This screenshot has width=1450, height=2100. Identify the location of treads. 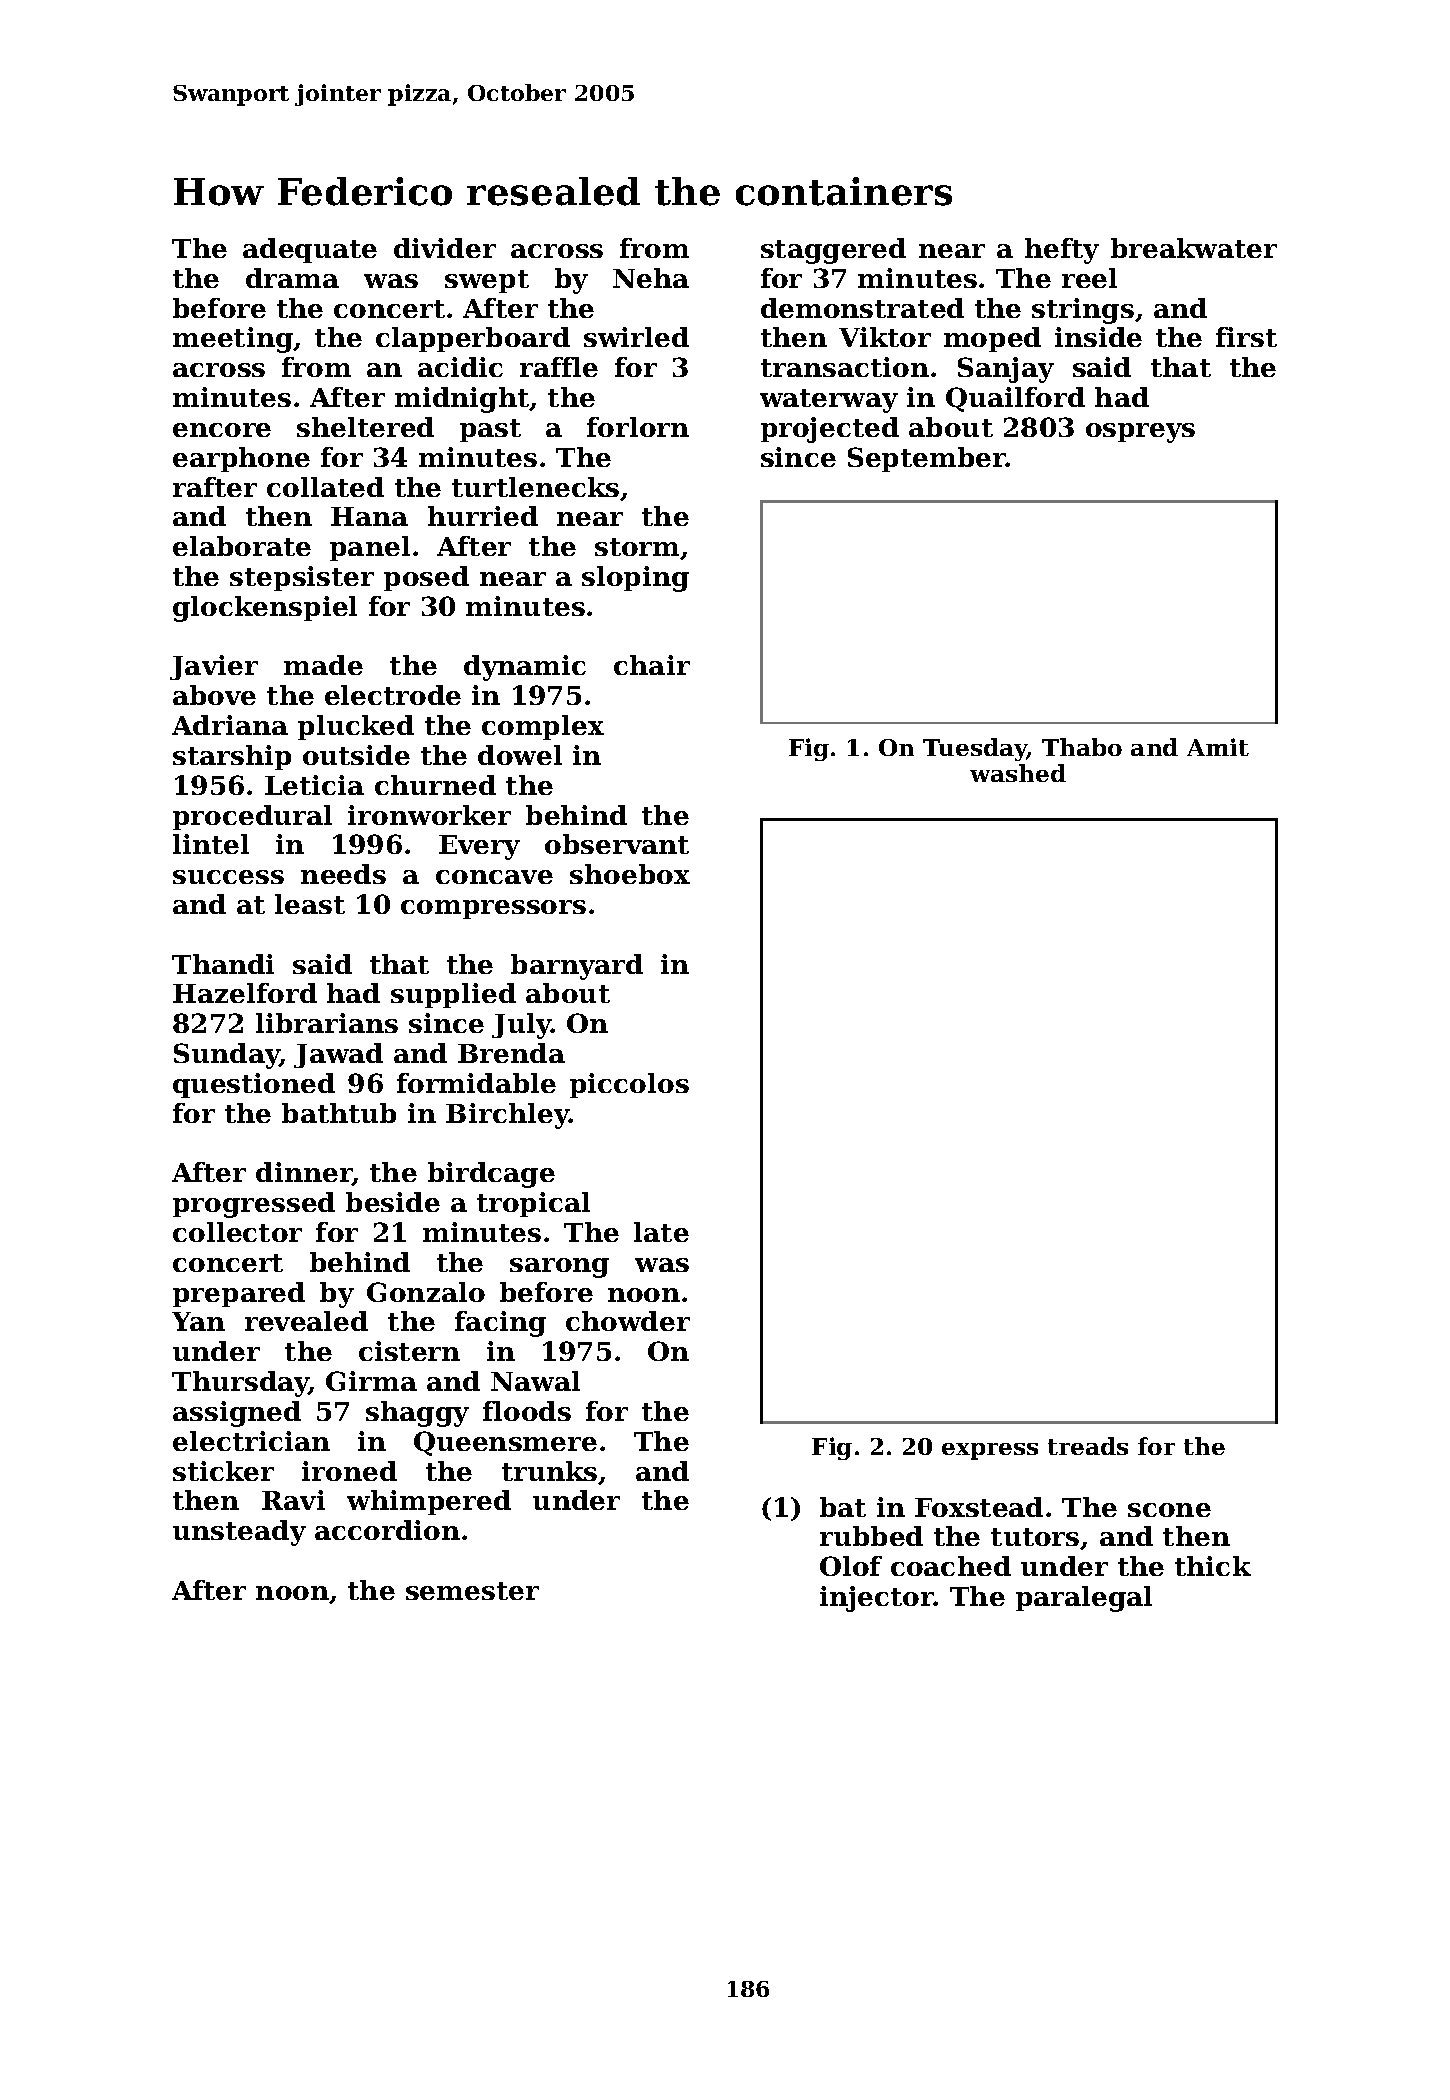
(1088, 1446).
